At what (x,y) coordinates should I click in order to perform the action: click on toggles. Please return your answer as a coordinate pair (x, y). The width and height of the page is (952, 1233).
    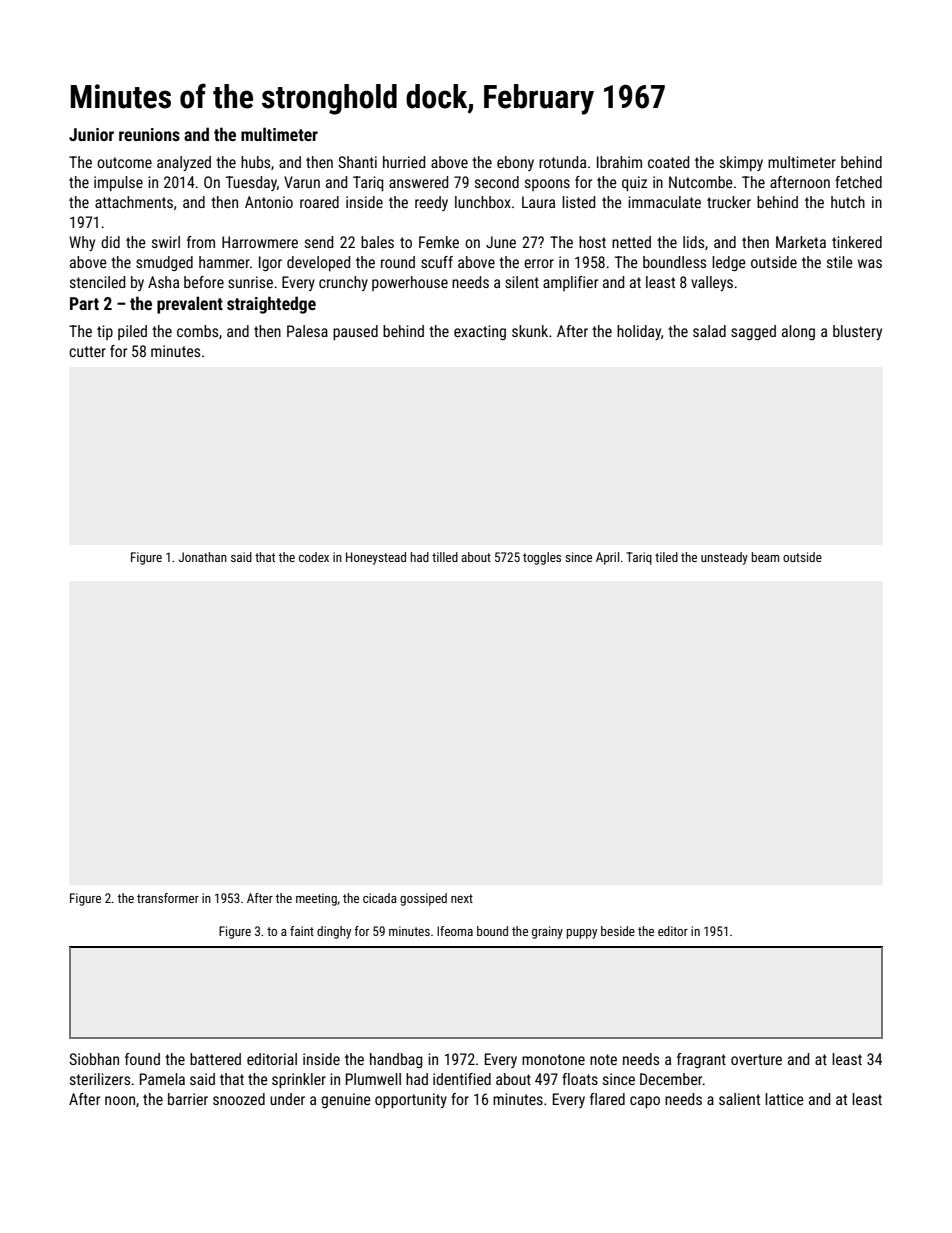
    Looking at the image, I should click on (542, 558).
